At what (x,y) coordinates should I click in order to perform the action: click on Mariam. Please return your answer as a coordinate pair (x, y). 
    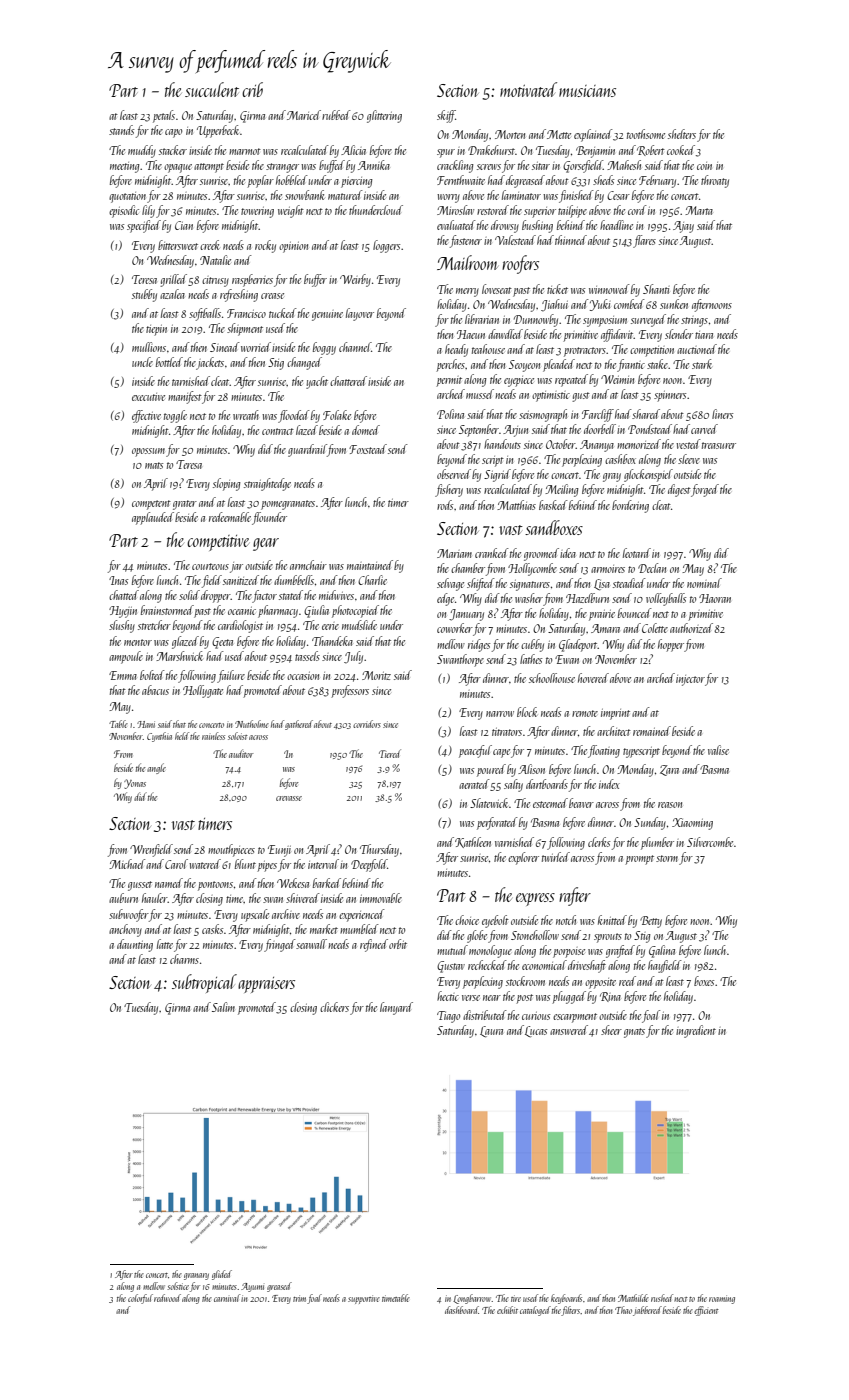
    Looking at the image, I should click on (454, 553).
